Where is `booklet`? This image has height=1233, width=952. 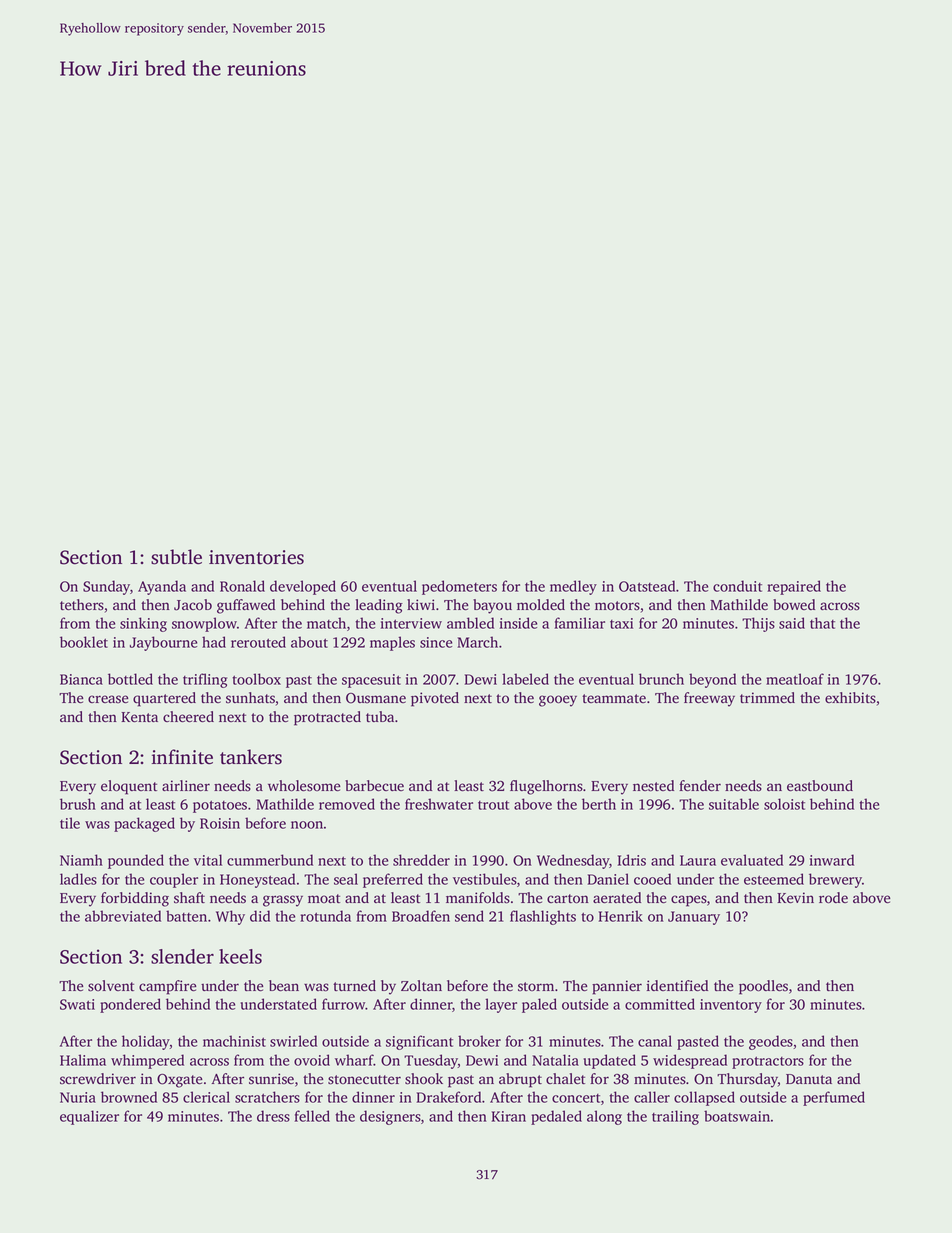 booklet is located at coordinates (84, 642).
